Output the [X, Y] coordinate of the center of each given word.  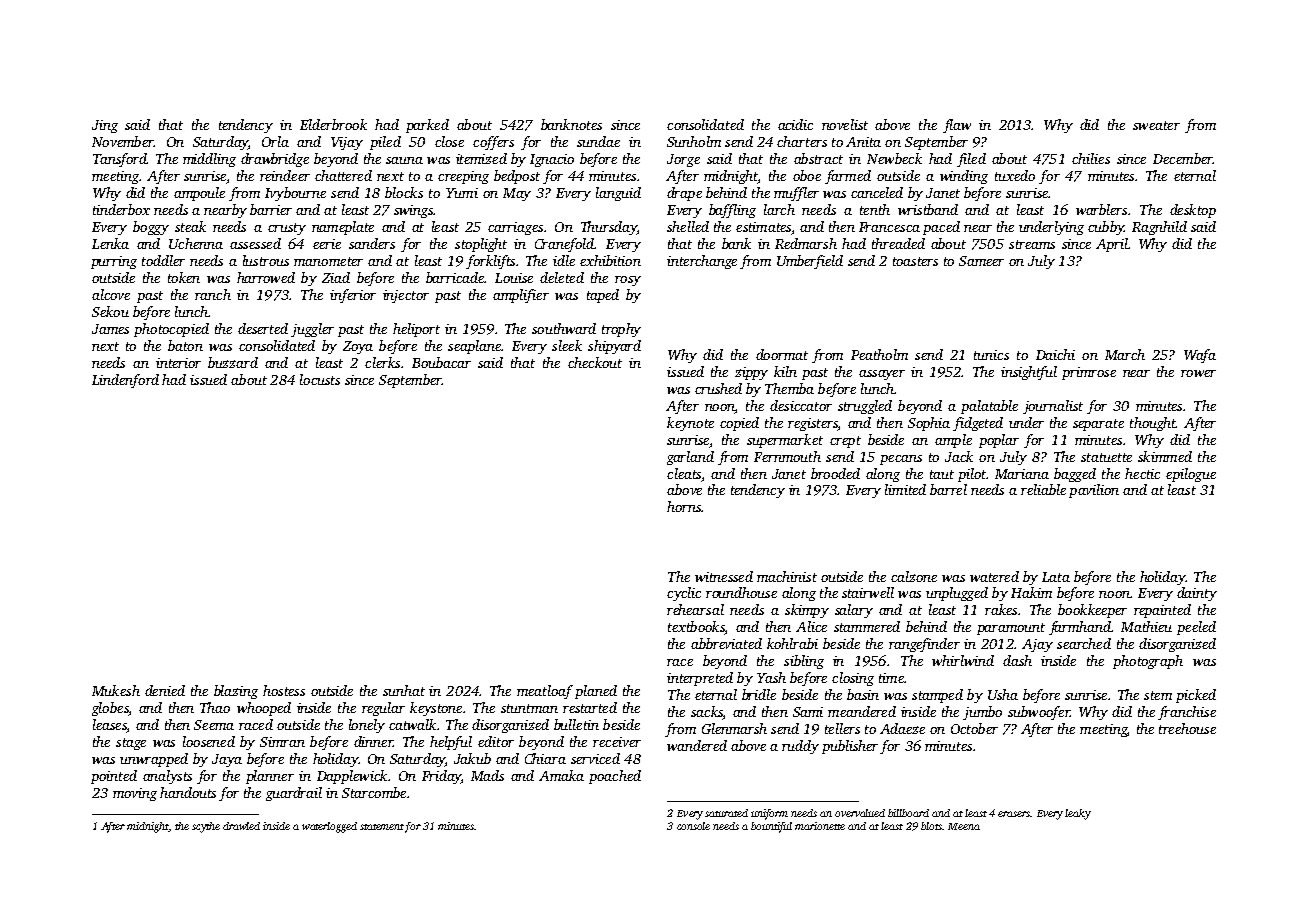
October [974, 728]
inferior [353, 296]
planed [596, 692]
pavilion [1094, 491]
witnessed [724, 576]
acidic [795, 124]
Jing [105, 126]
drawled [241, 826]
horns [684, 506]
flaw [957, 126]
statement [382, 827]
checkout [595, 362]
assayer [882, 375]
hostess [284, 690]
